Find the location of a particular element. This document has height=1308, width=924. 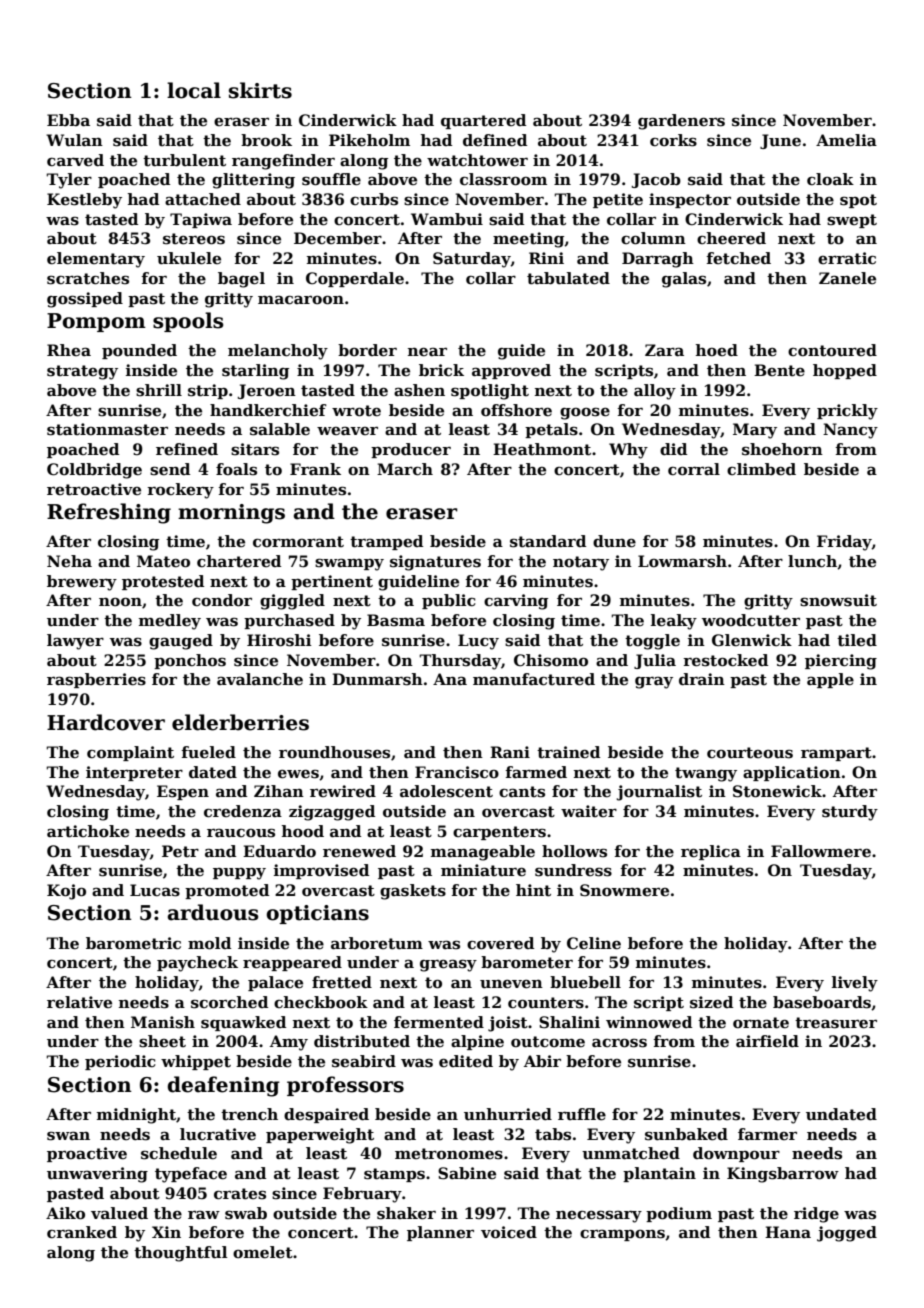

sized is located at coordinates (711, 1002).
